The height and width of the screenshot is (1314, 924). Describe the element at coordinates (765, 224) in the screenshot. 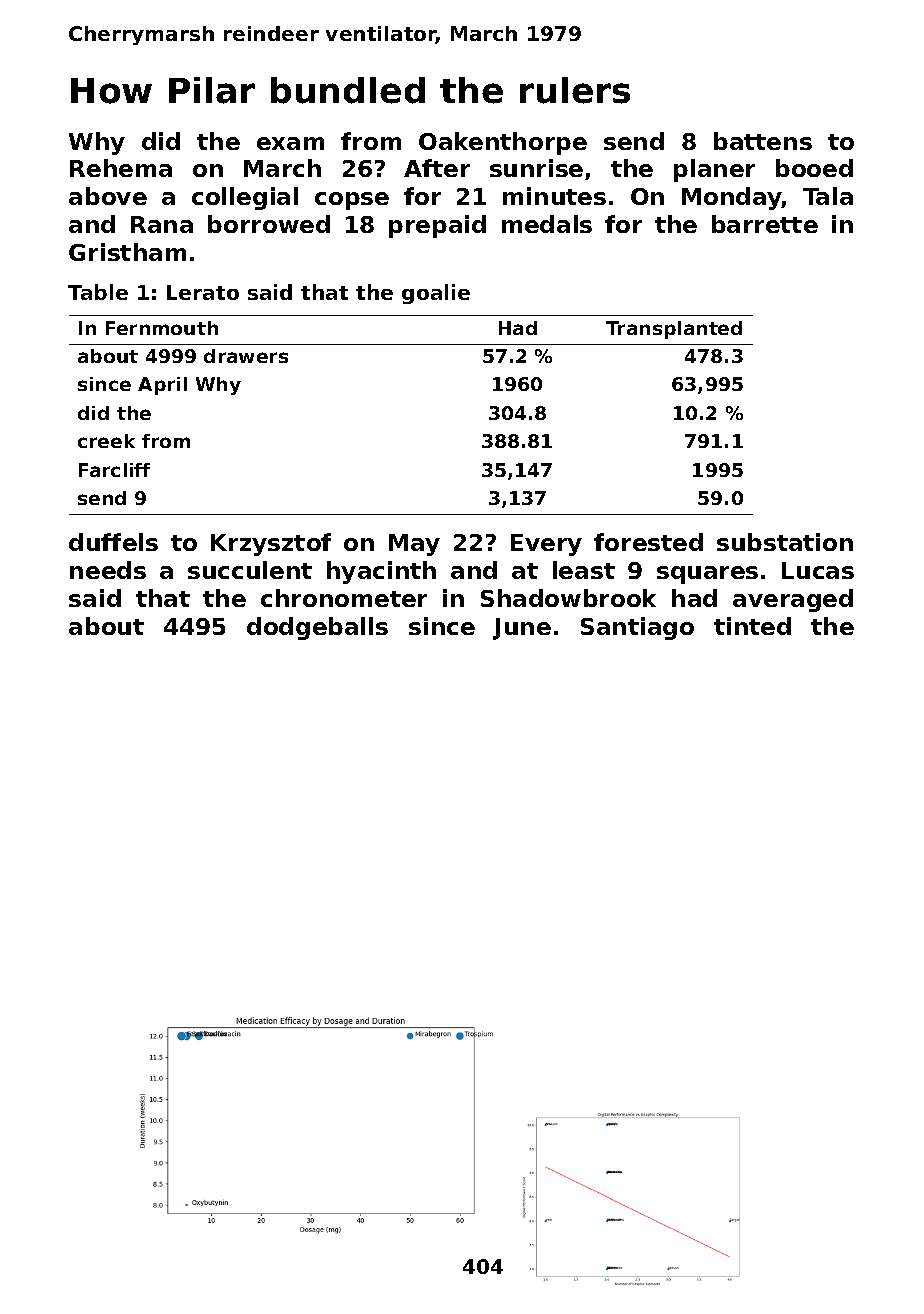

I see `barrette` at that location.
